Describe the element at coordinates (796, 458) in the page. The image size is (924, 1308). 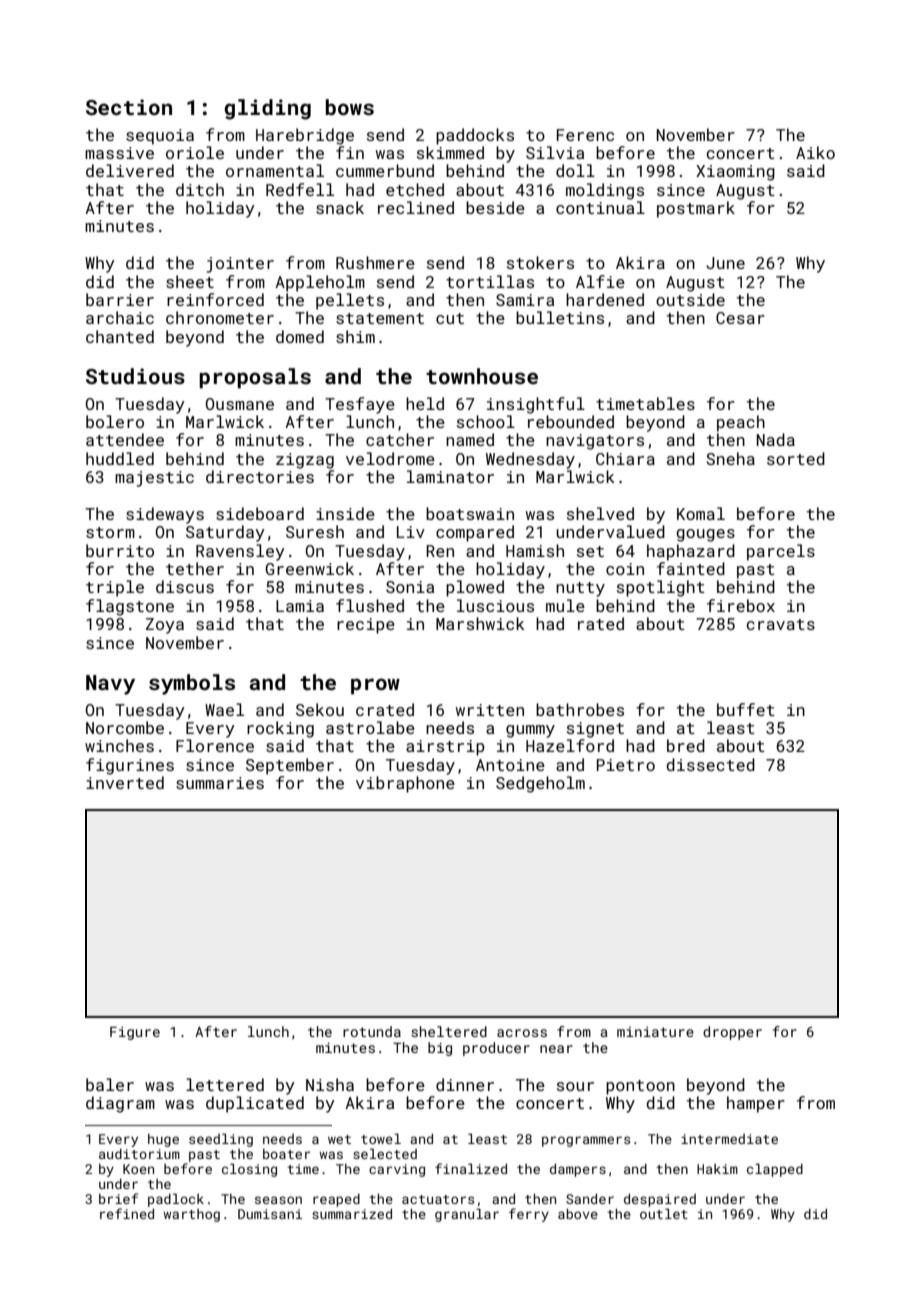
I see `sorted` at that location.
